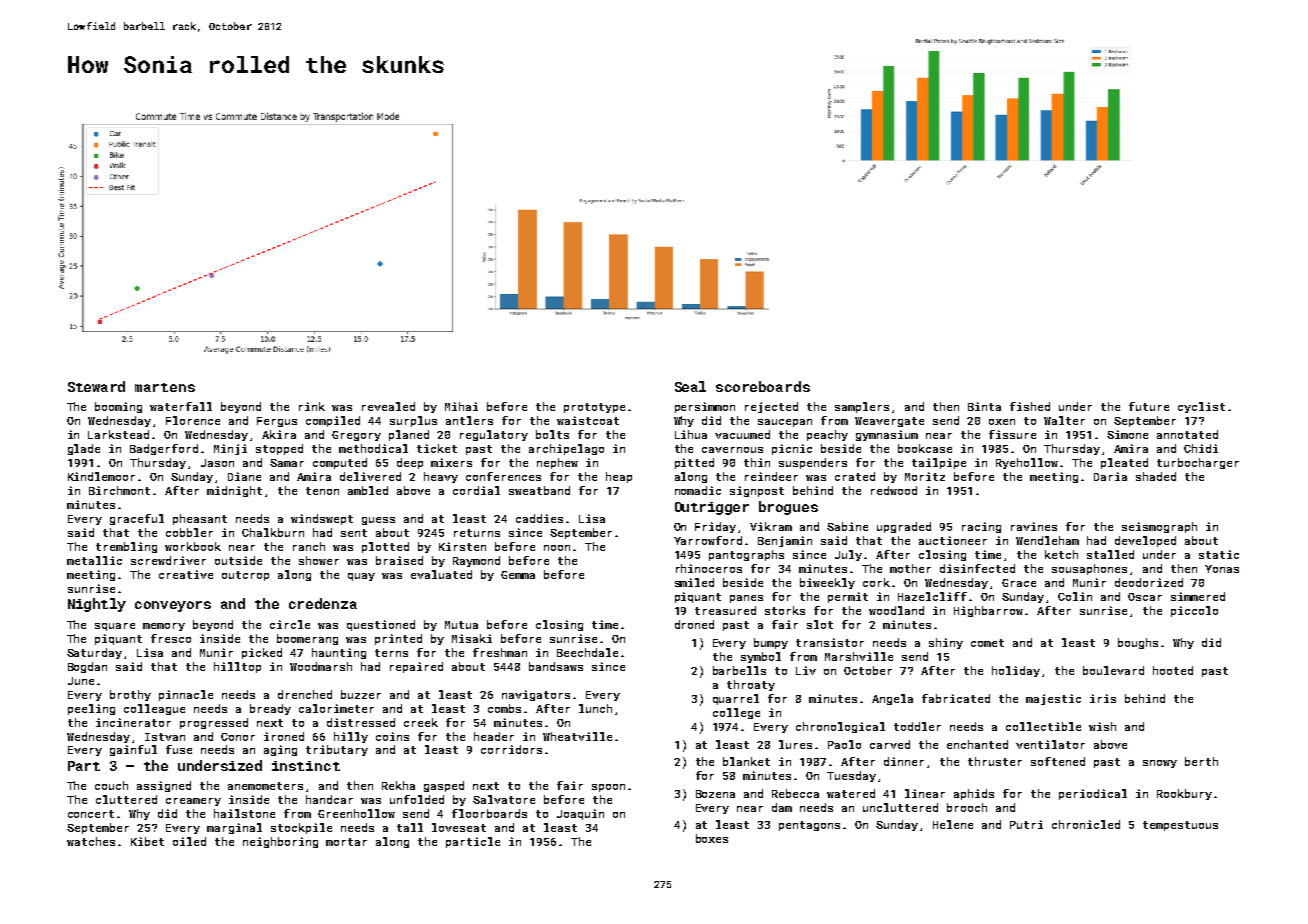 The width and height of the document is (1308, 924). Describe the element at coordinates (118, 434) in the document. I see `Larkstead` at that location.
